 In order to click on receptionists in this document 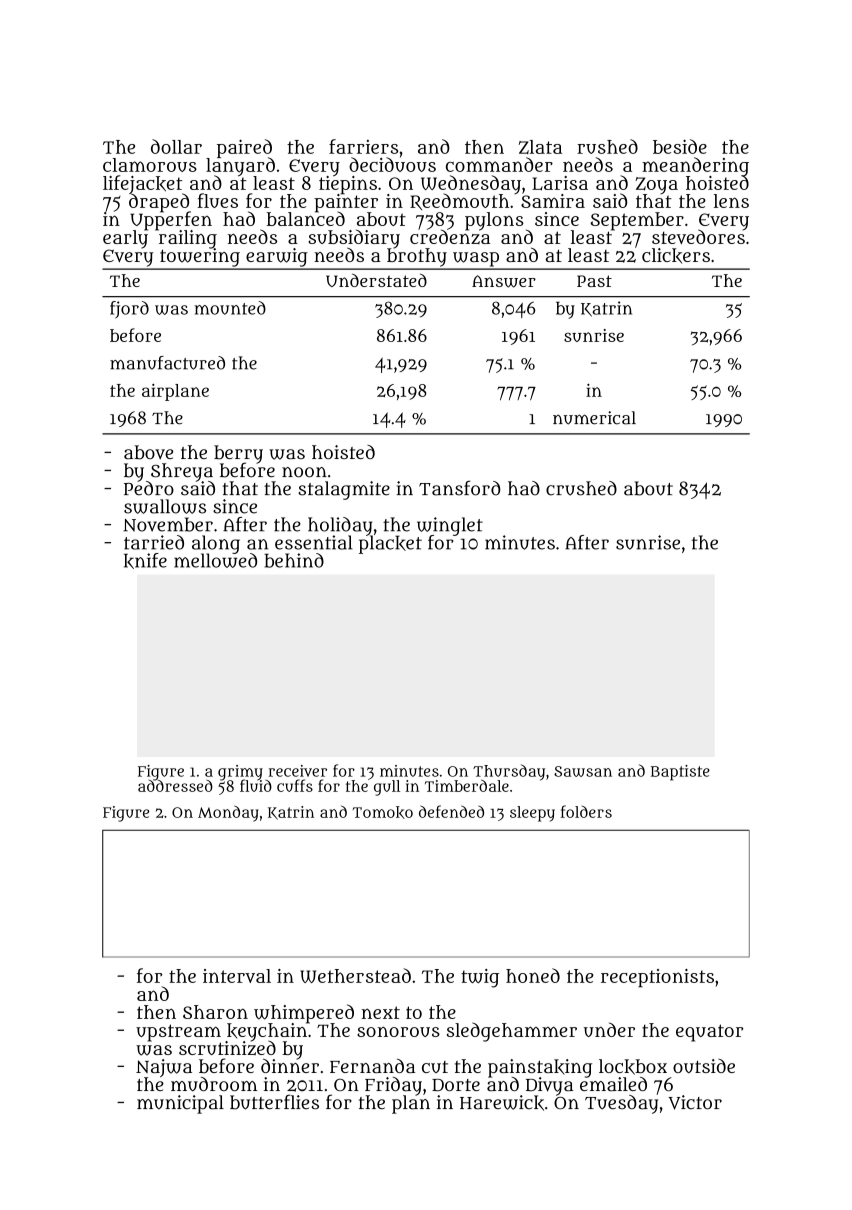, I will do `click(657, 978)`.
